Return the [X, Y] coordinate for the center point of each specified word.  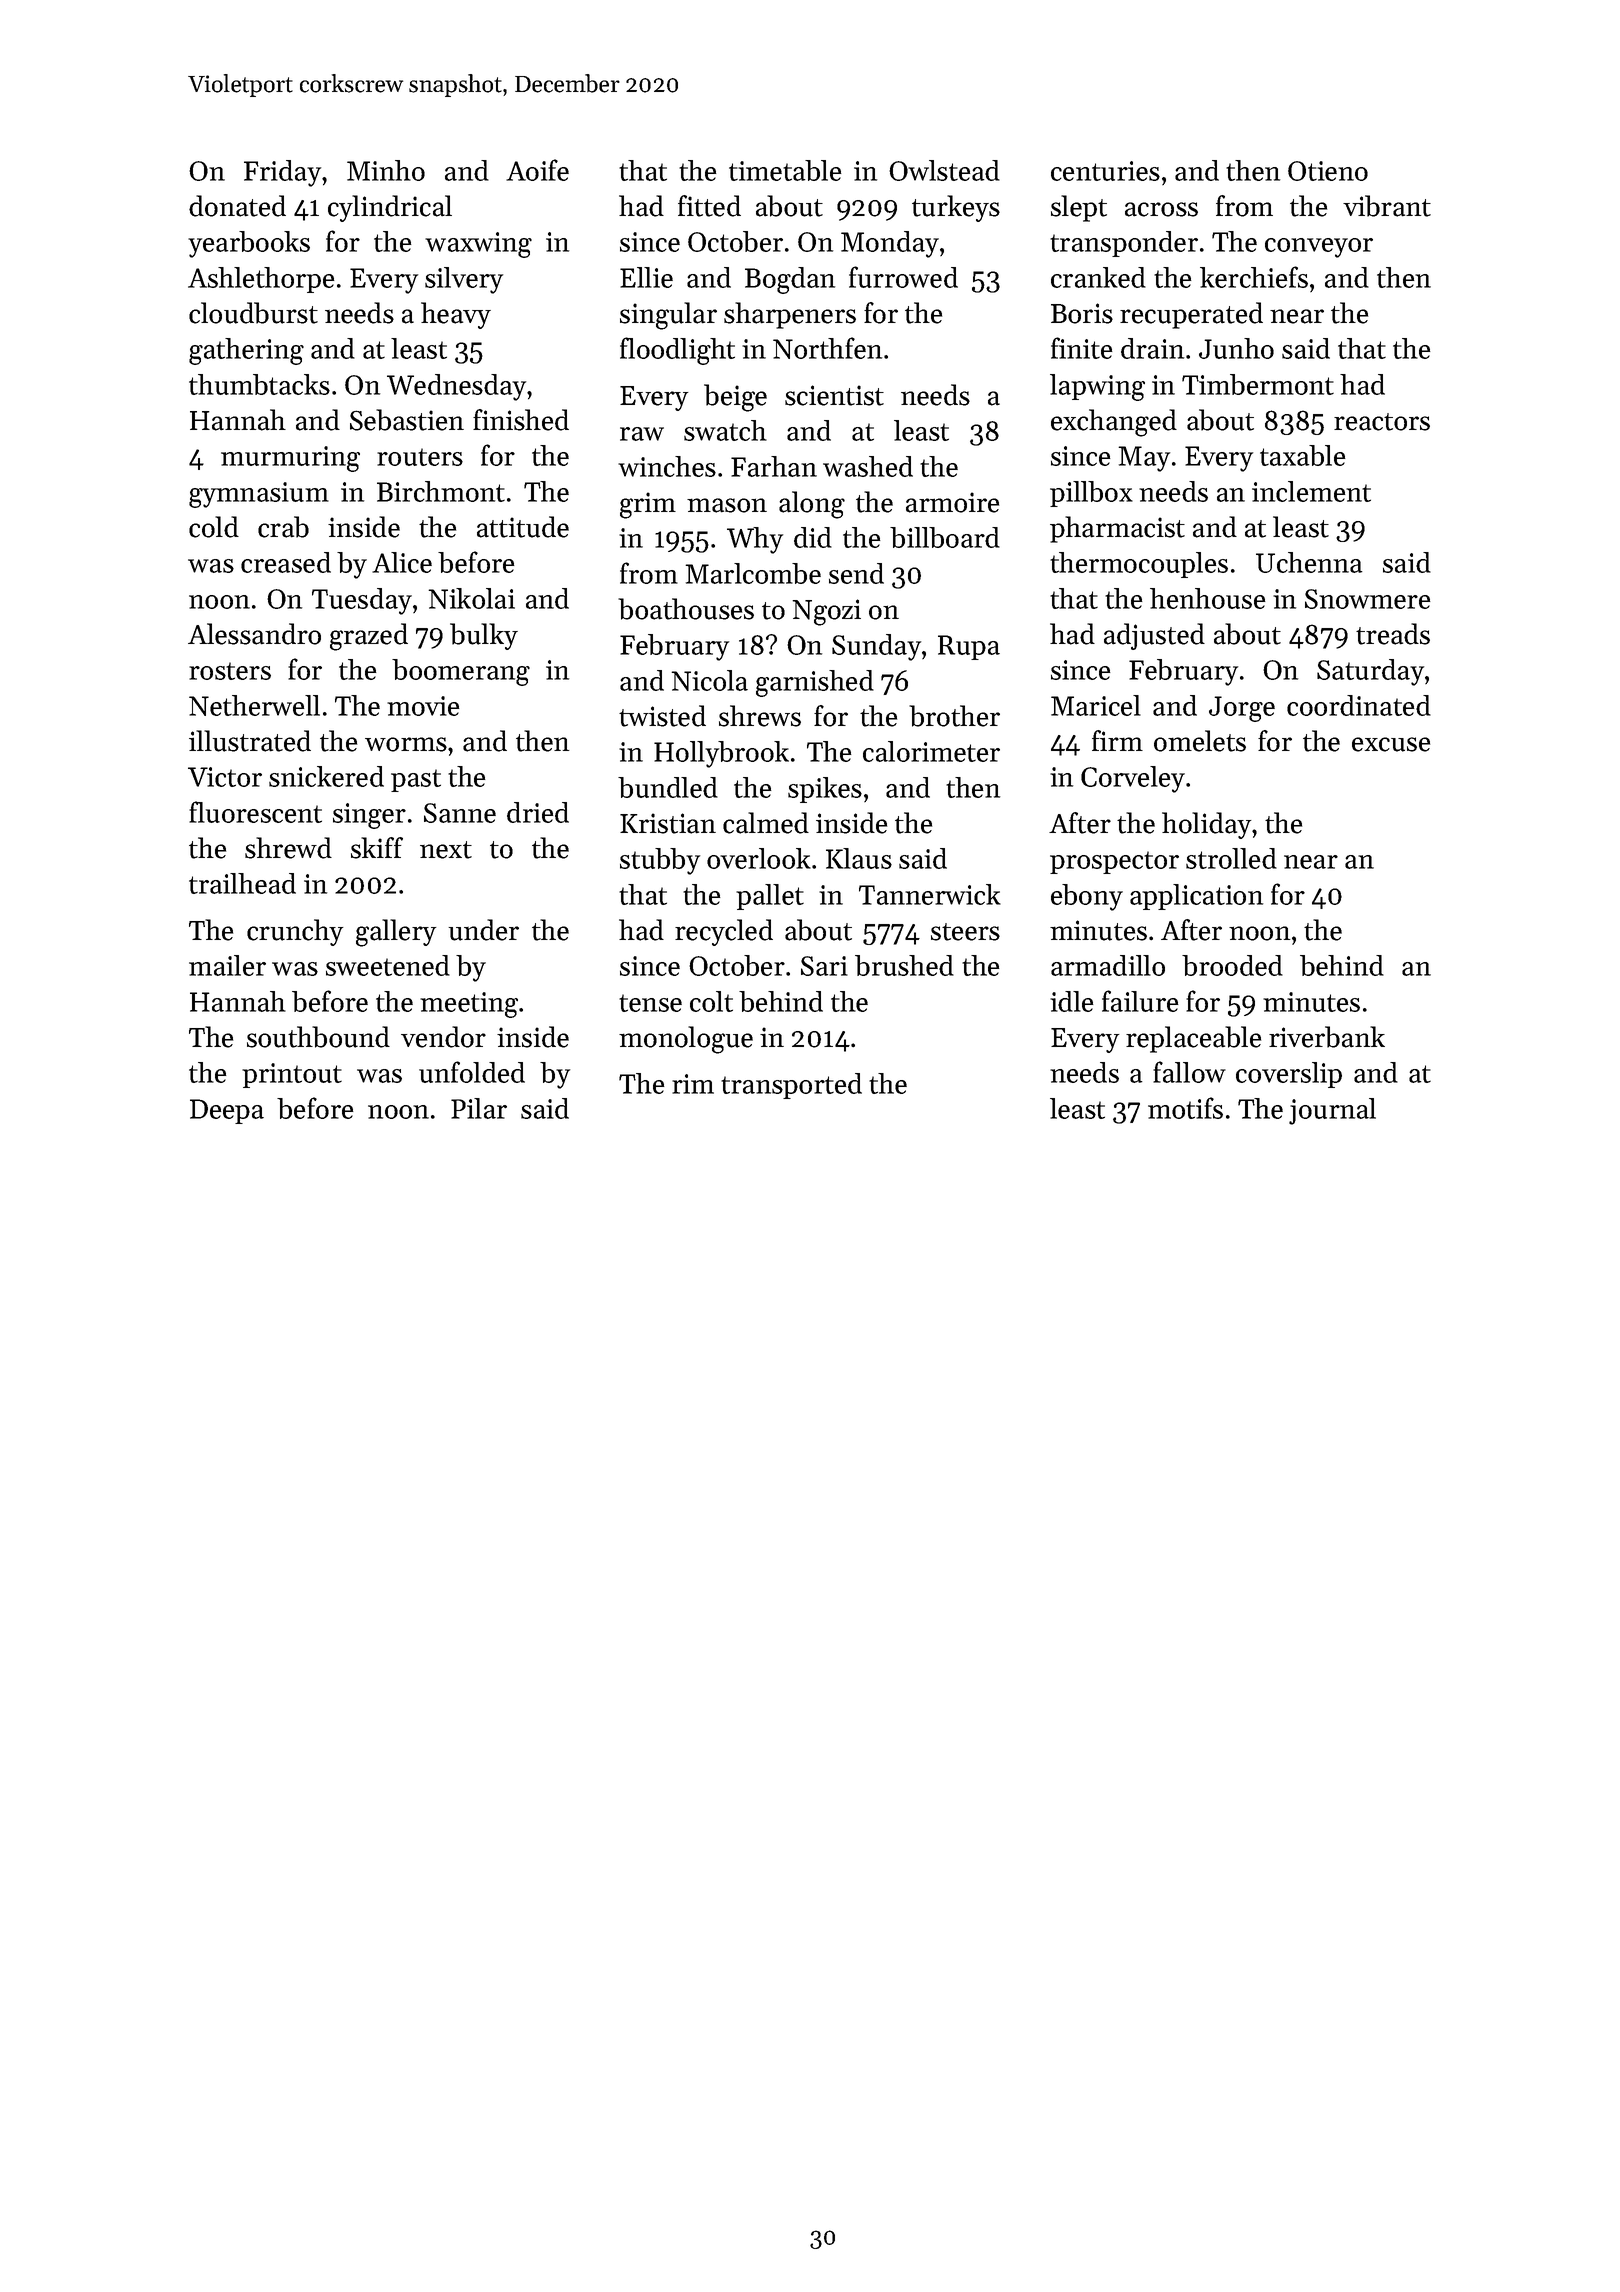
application [1196, 897]
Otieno [1328, 171]
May [1144, 459]
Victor [225, 777]
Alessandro [254, 634]
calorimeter [931, 751]
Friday [282, 173]
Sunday [876, 647]
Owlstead [944, 170]
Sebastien [407, 420]
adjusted [1154, 636]
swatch [725, 430]
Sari [824, 966]
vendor [443, 1037]
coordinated [1359, 705]
